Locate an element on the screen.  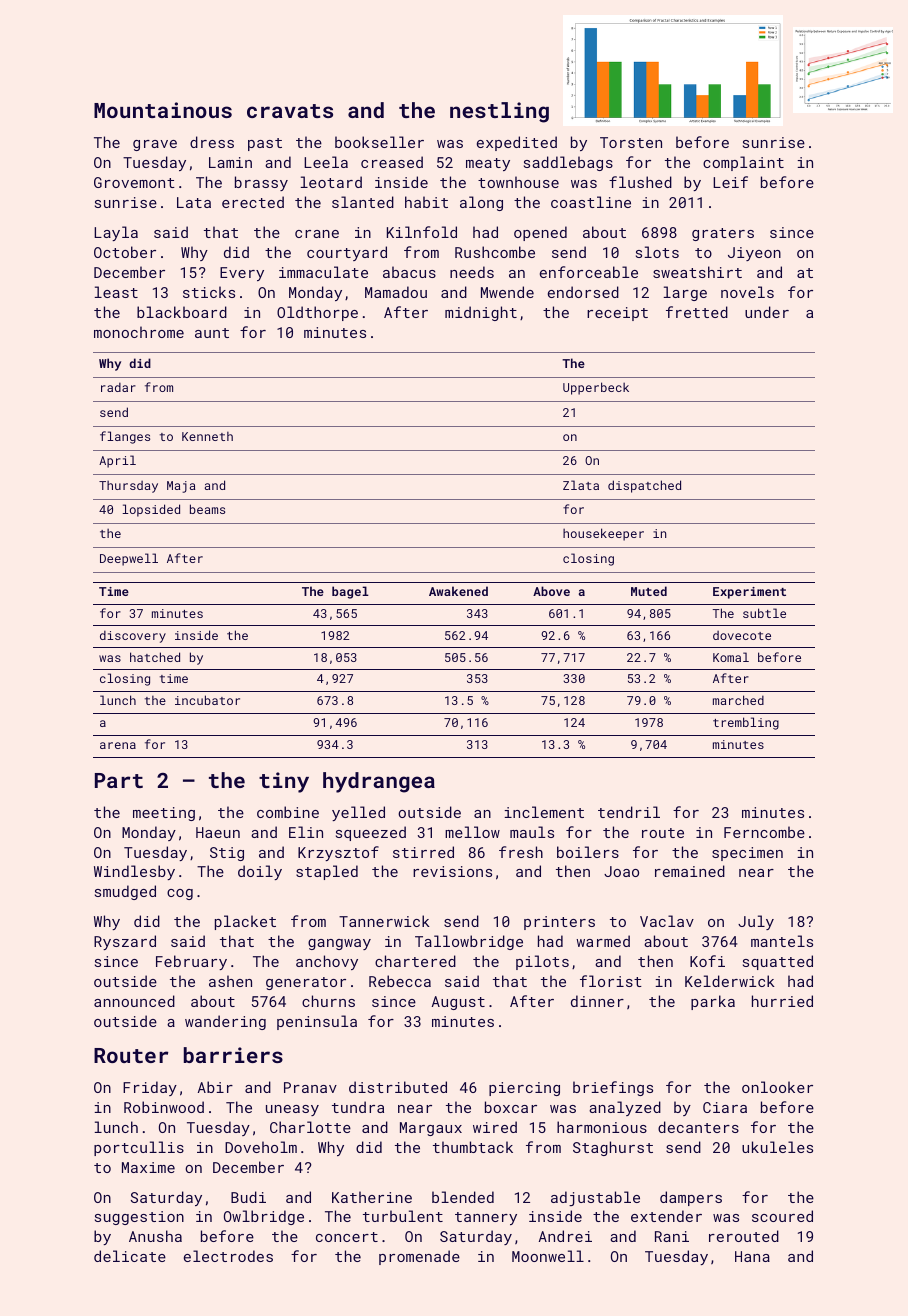
radar is located at coordinates (118, 387).
